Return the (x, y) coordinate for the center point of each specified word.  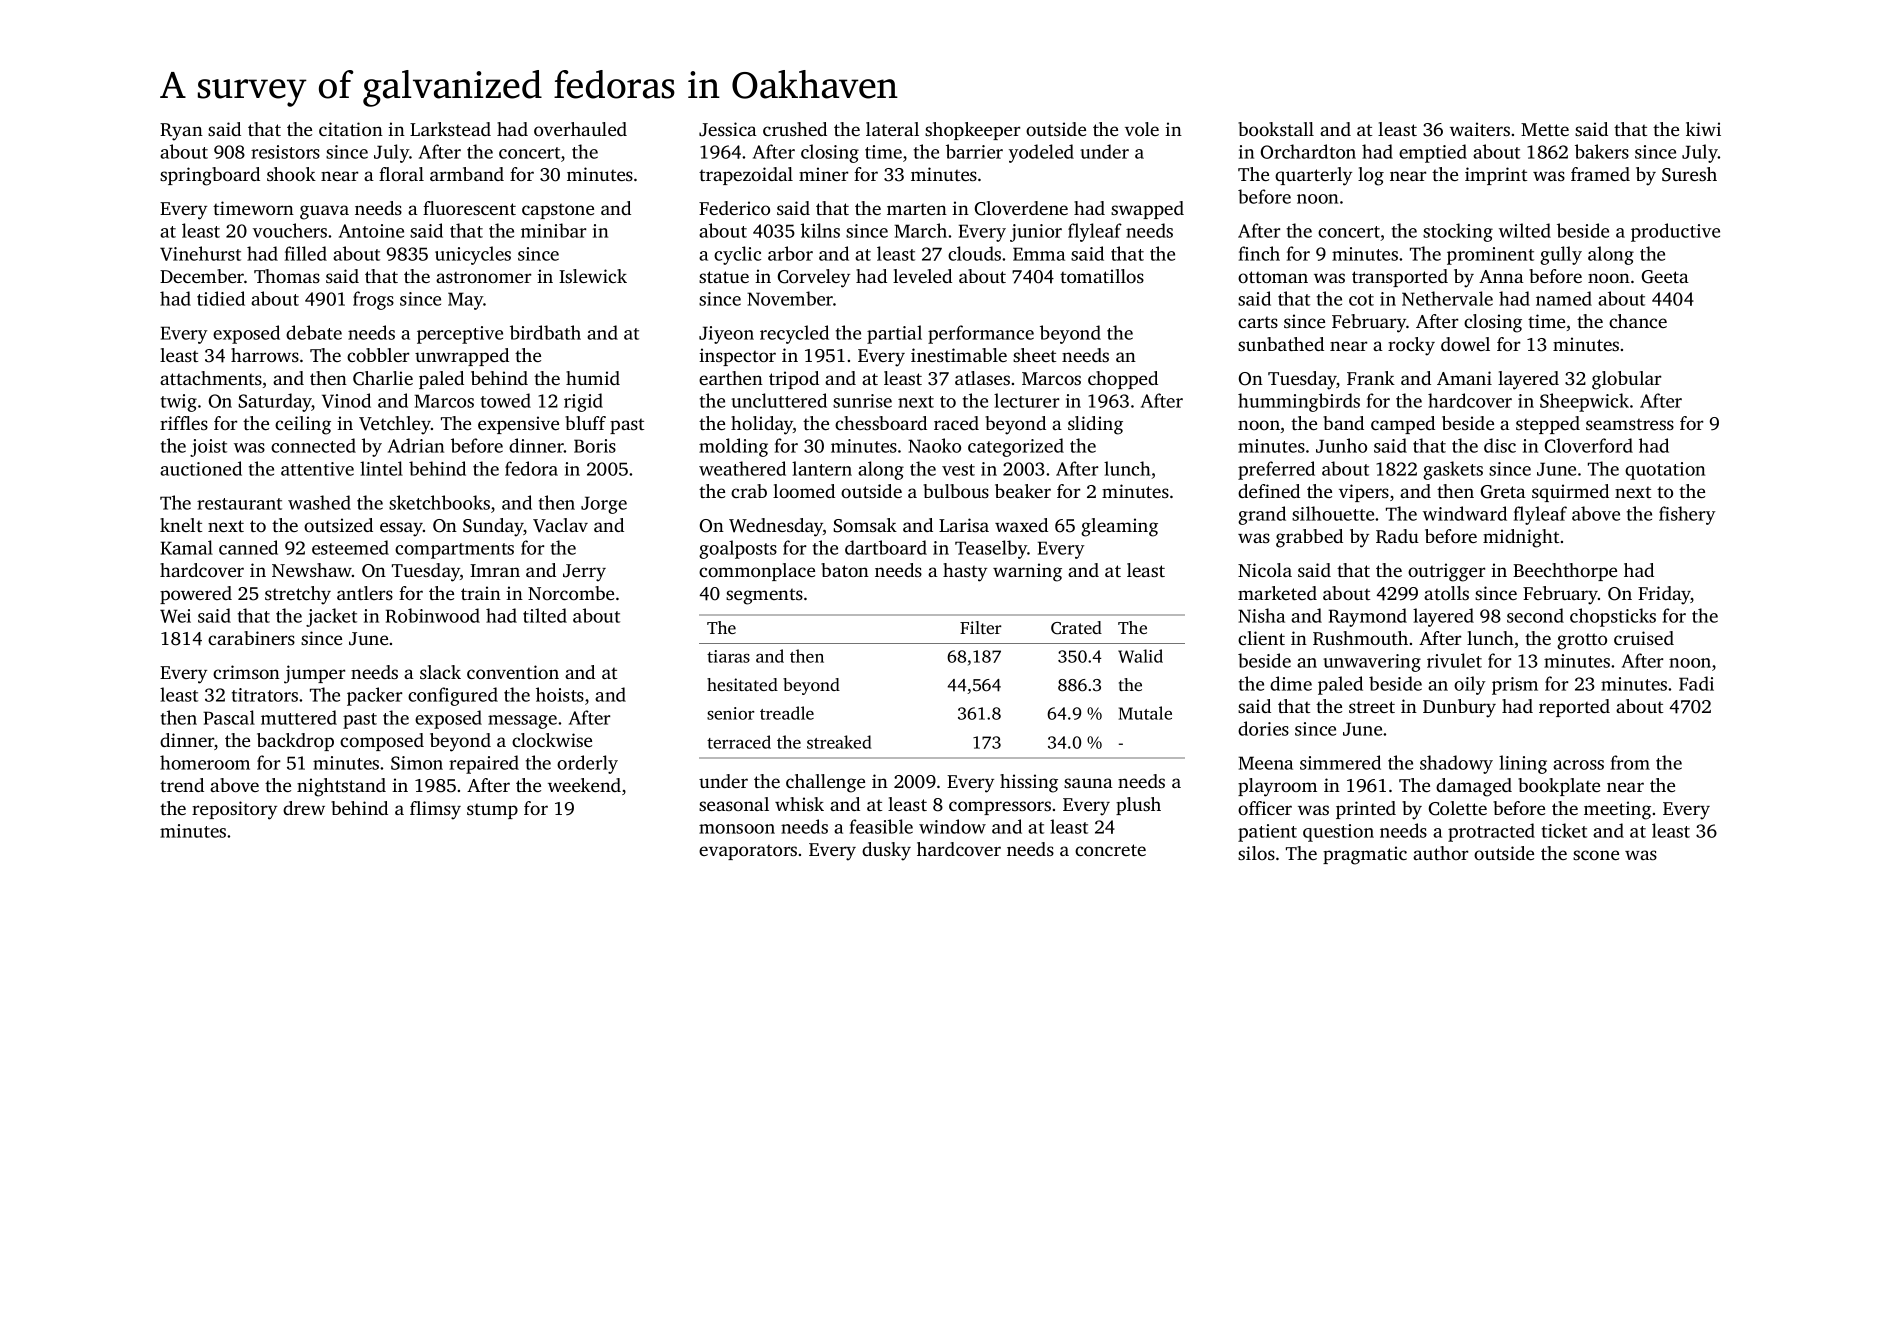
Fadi (1696, 683)
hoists (560, 694)
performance (981, 334)
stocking (1458, 232)
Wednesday (776, 527)
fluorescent (469, 208)
